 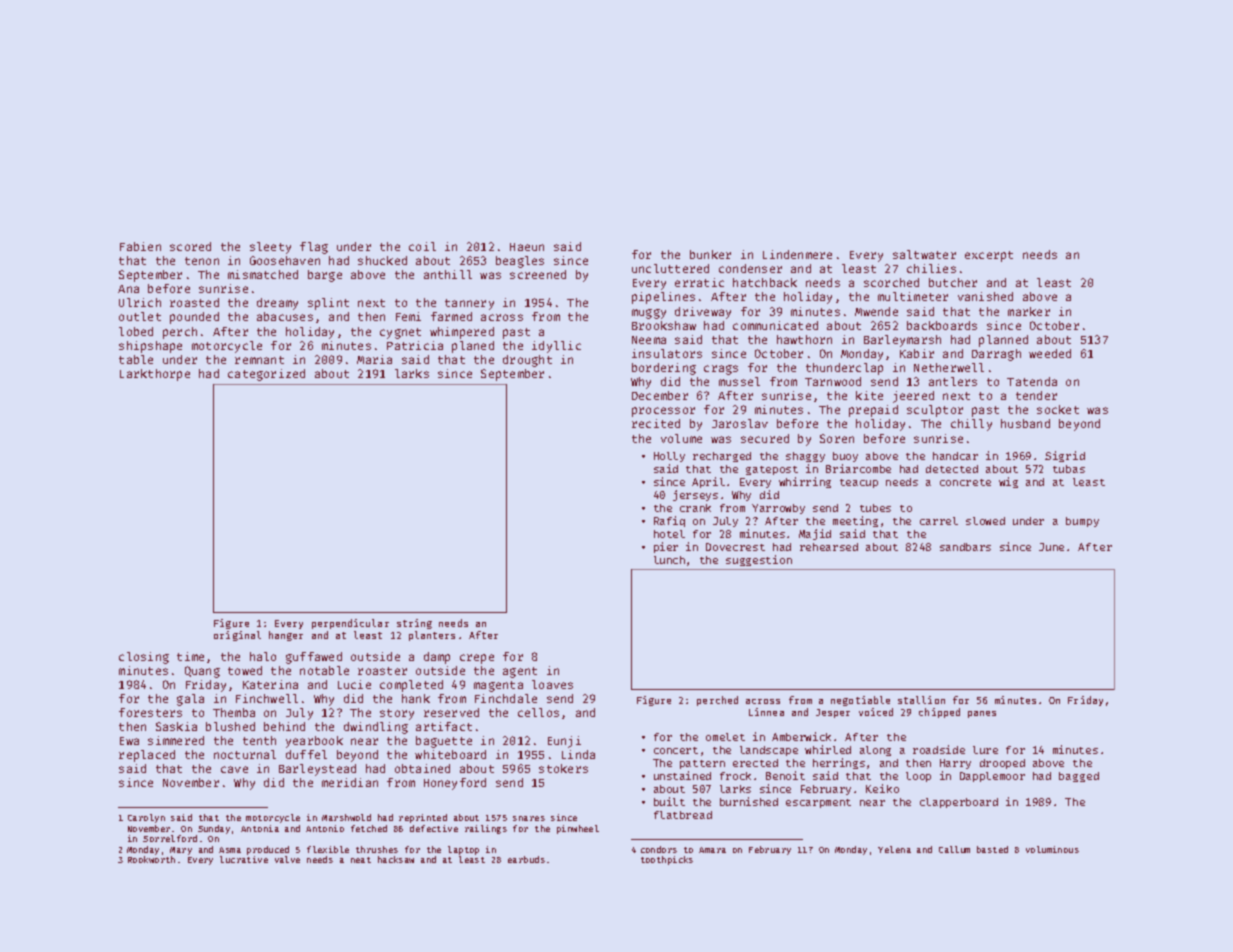 I want to click on panes, so click(x=982, y=714).
